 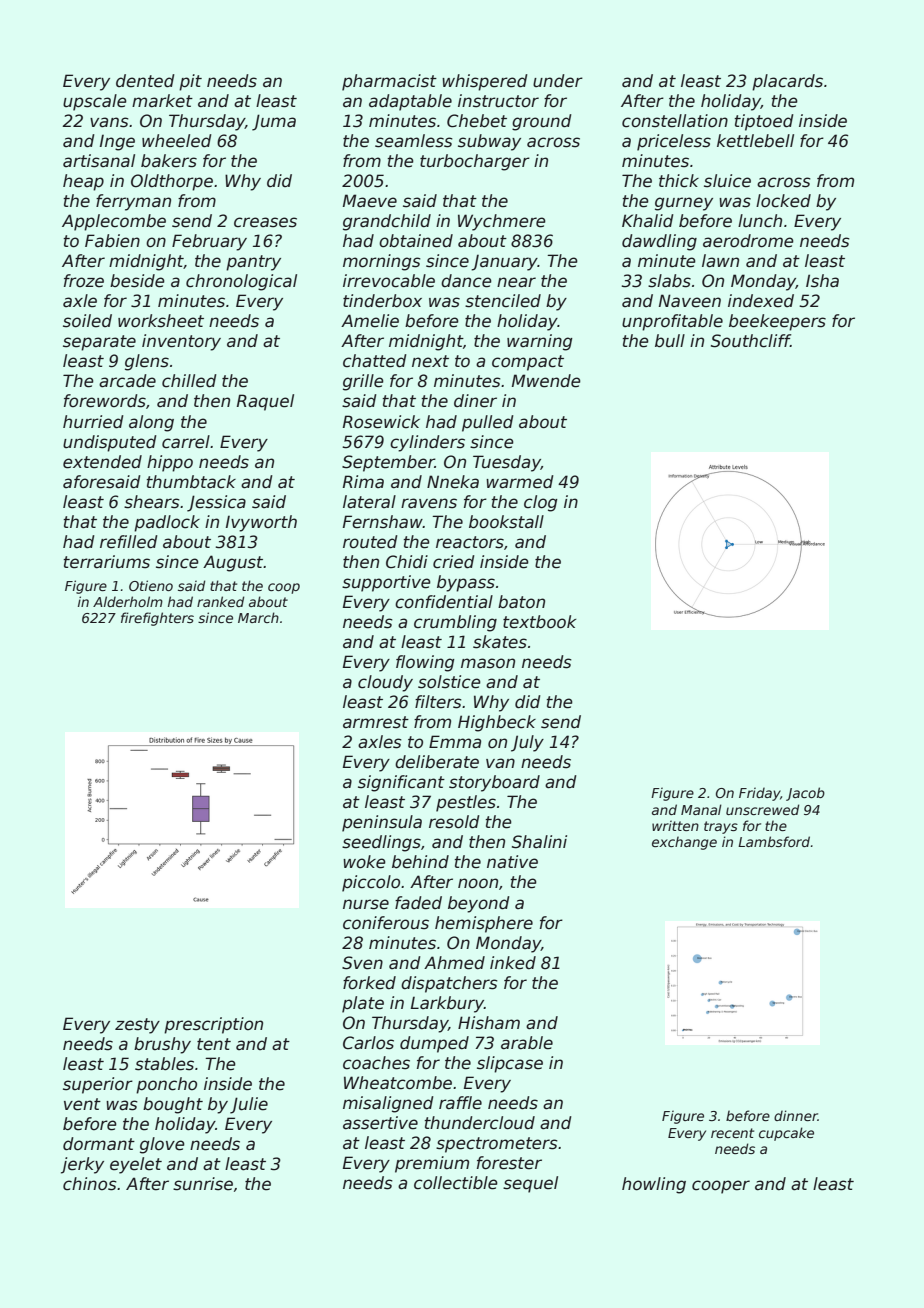 I want to click on sunrise, so click(x=203, y=1184).
